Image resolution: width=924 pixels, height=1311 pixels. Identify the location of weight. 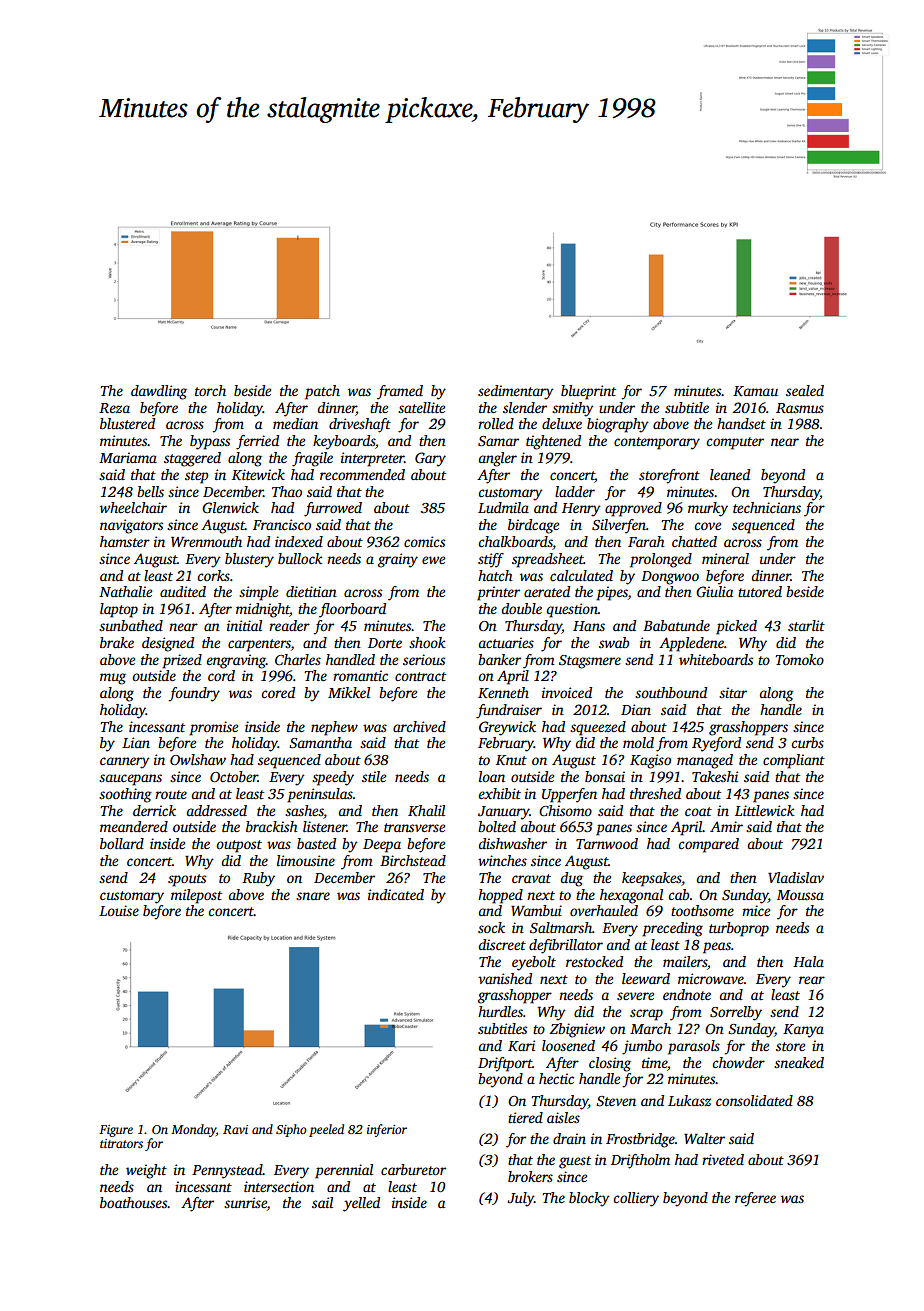
(146, 1171).
